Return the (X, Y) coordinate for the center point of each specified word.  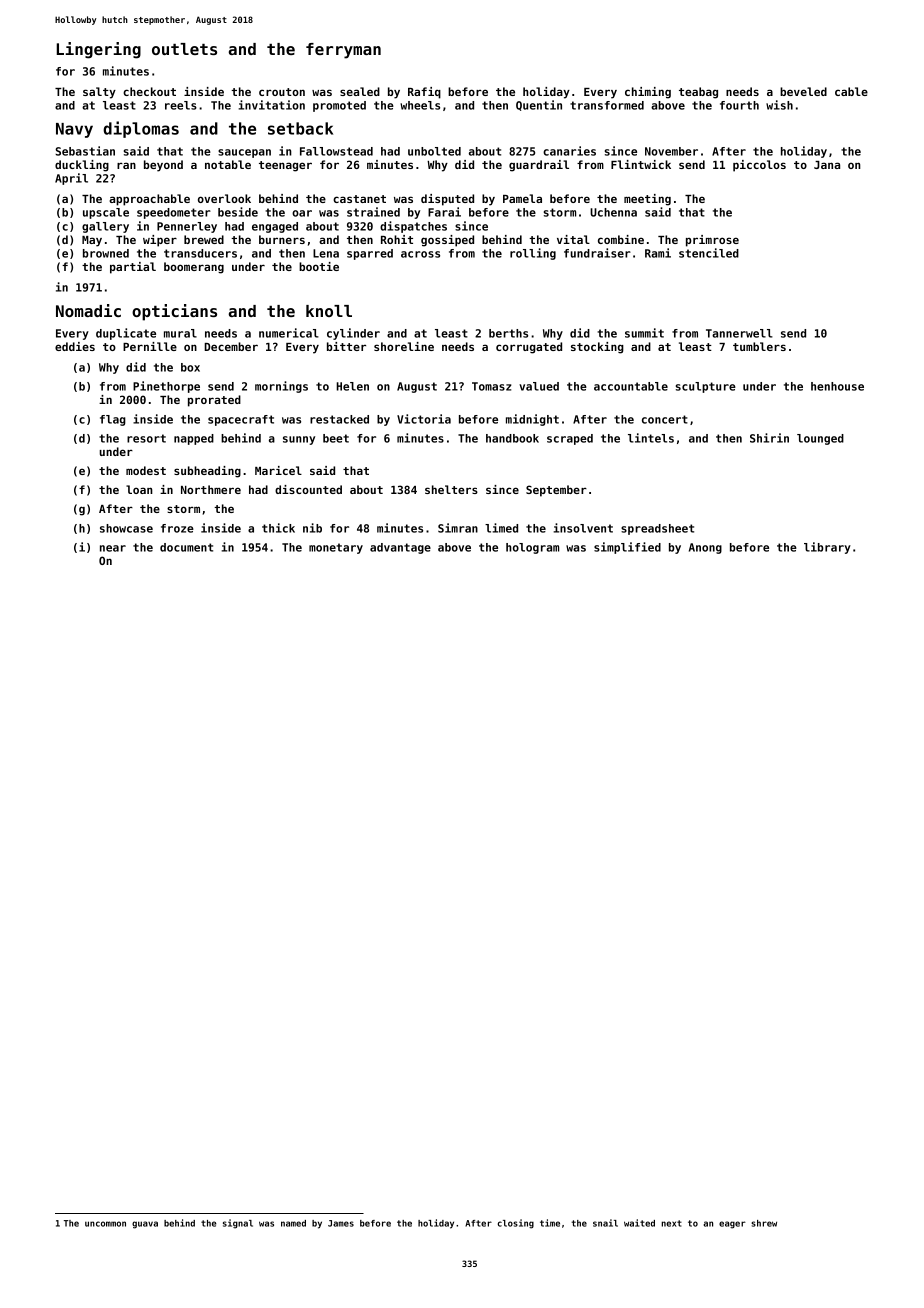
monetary (336, 548)
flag (113, 420)
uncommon (105, 1224)
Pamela (522, 198)
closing (516, 1224)
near (113, 548)
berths (508, 333)
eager (732, 1225)
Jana (827, 165)
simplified (627, 548)
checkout (149, 91)
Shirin (769, 438)
